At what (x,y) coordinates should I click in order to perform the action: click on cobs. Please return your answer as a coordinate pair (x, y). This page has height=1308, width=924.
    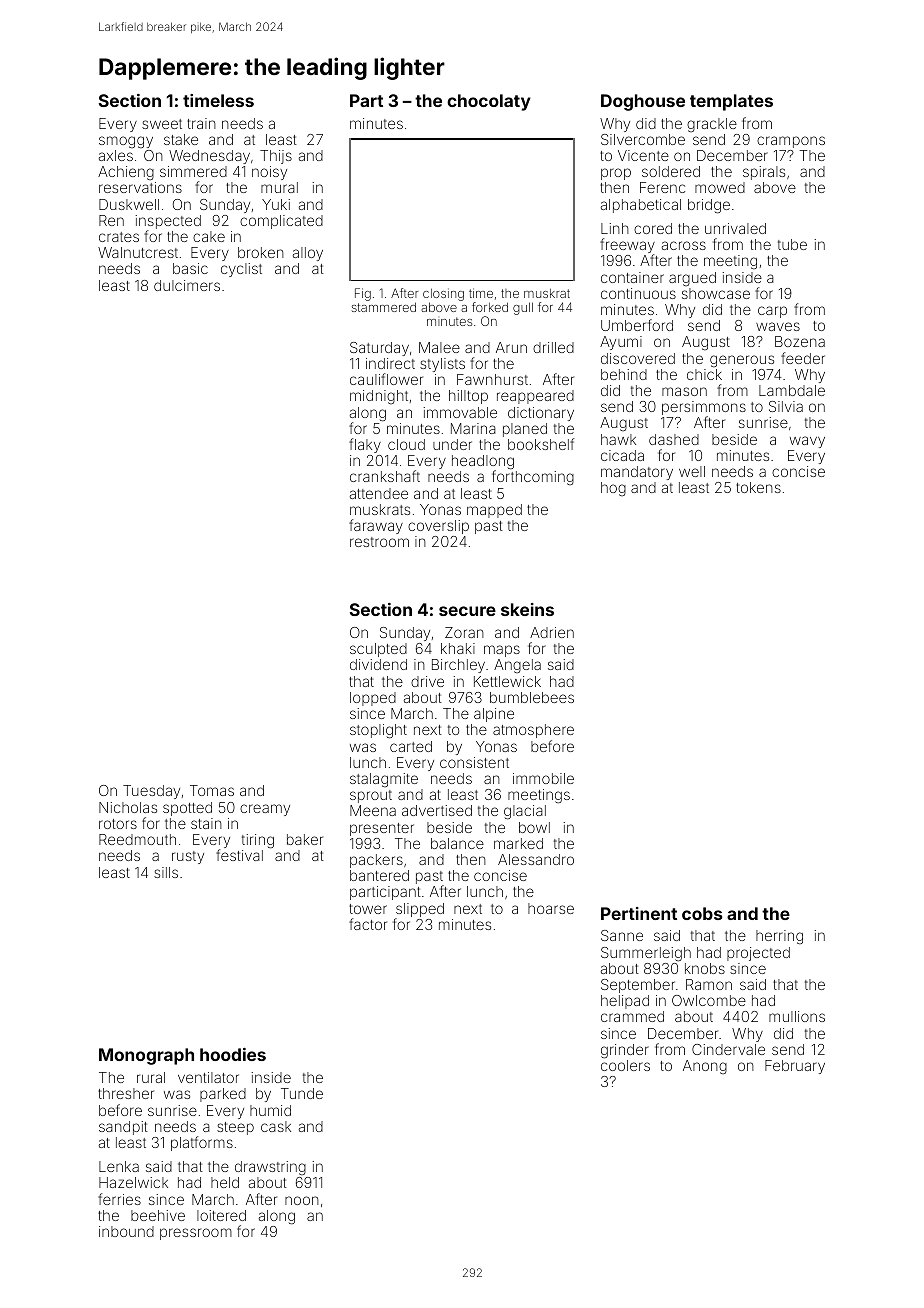
    Looking at the image, I should click on (702, 913).
